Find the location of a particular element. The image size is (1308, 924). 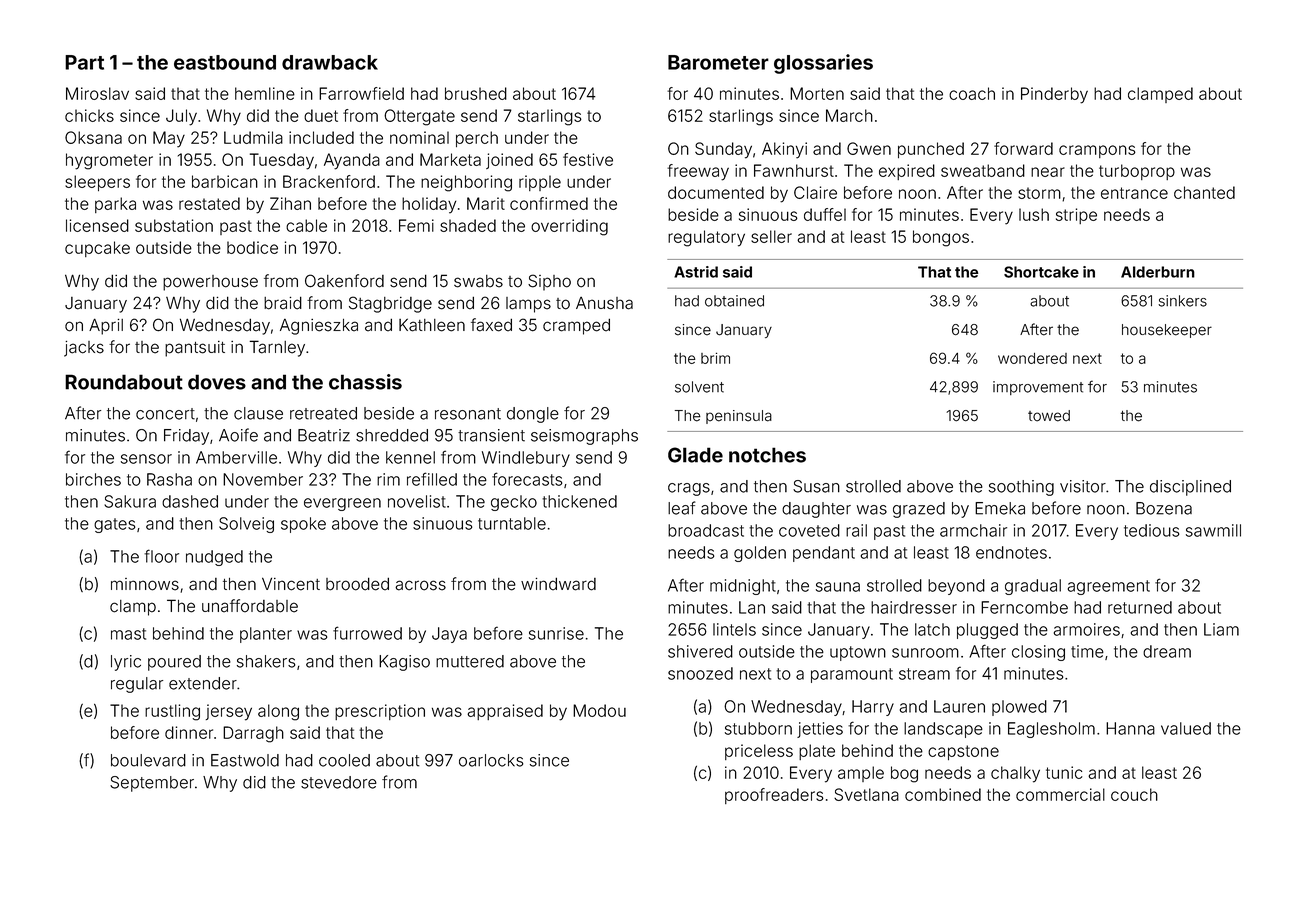

drawback is located at coordinates (330, 62).
